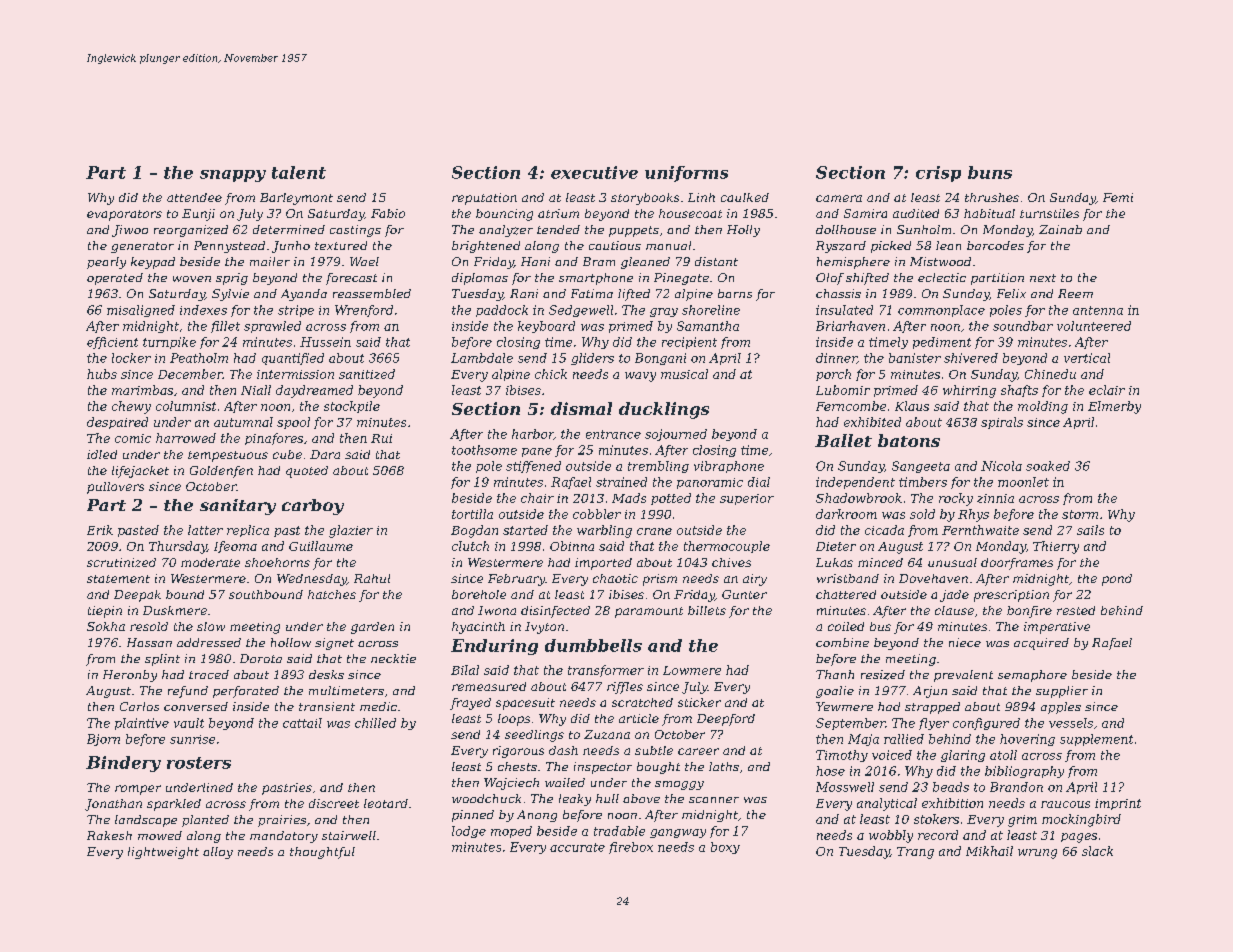 This screenshot has height=952, width=1233. What do you see at coordinates (707, 610) in the screenshot?
I see `billets` at bounding box center [707, 610].
